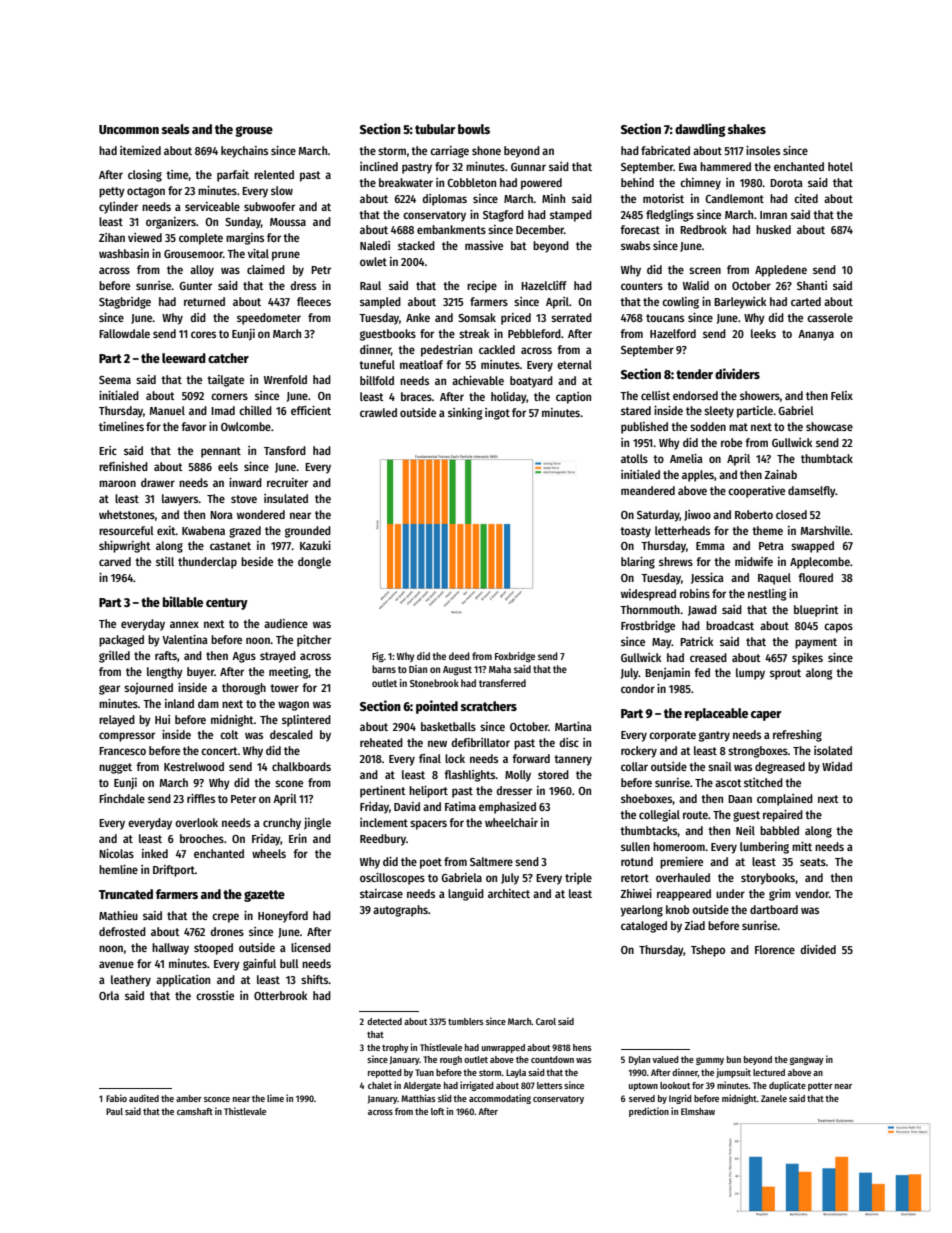 The width and height of the image is (952, 1233). I want to click on dawdling, so click(700, 130).
